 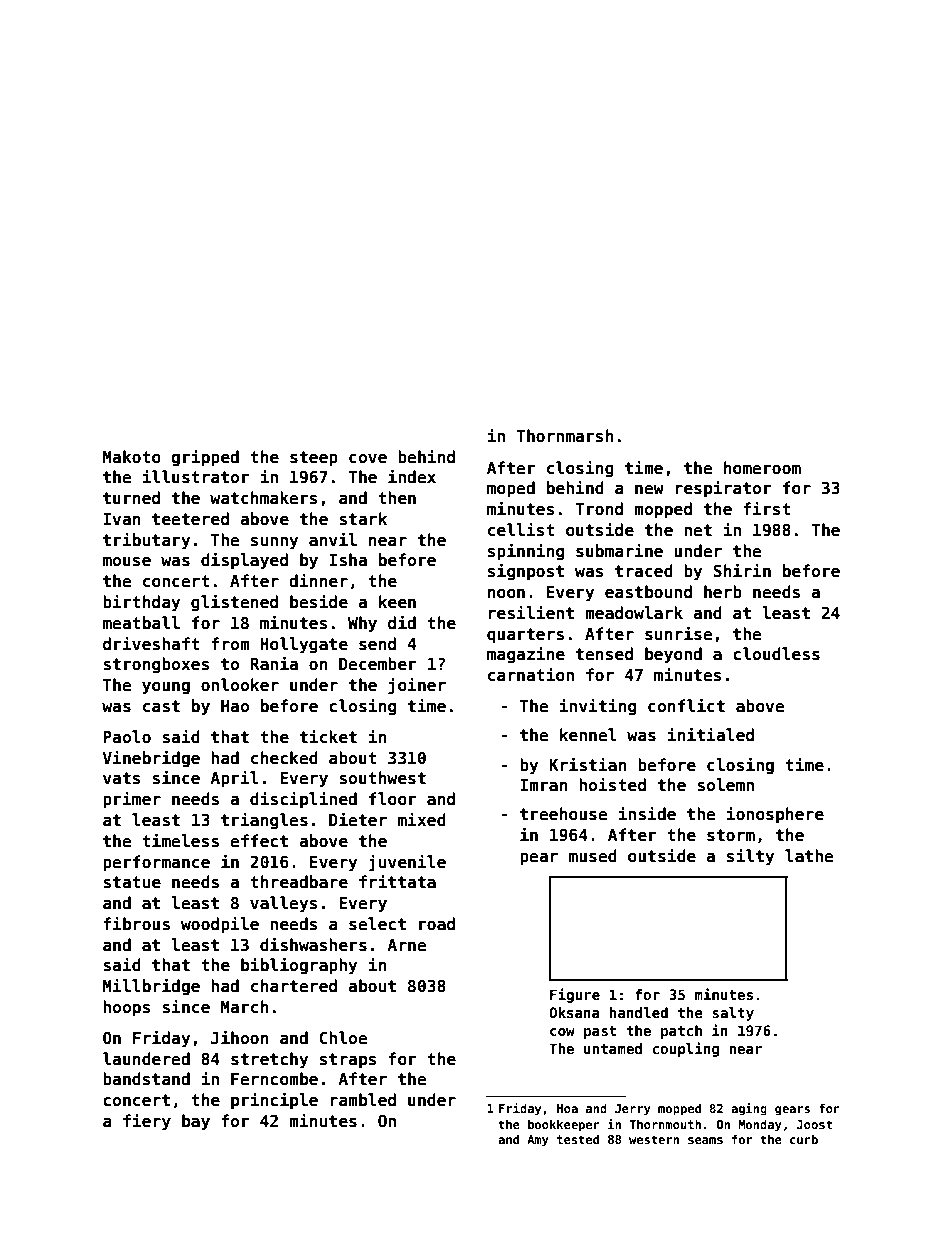 What do you see at coordinates (762, 468) in the image?
I see `homeroom` at bounding box center [762, 468].
